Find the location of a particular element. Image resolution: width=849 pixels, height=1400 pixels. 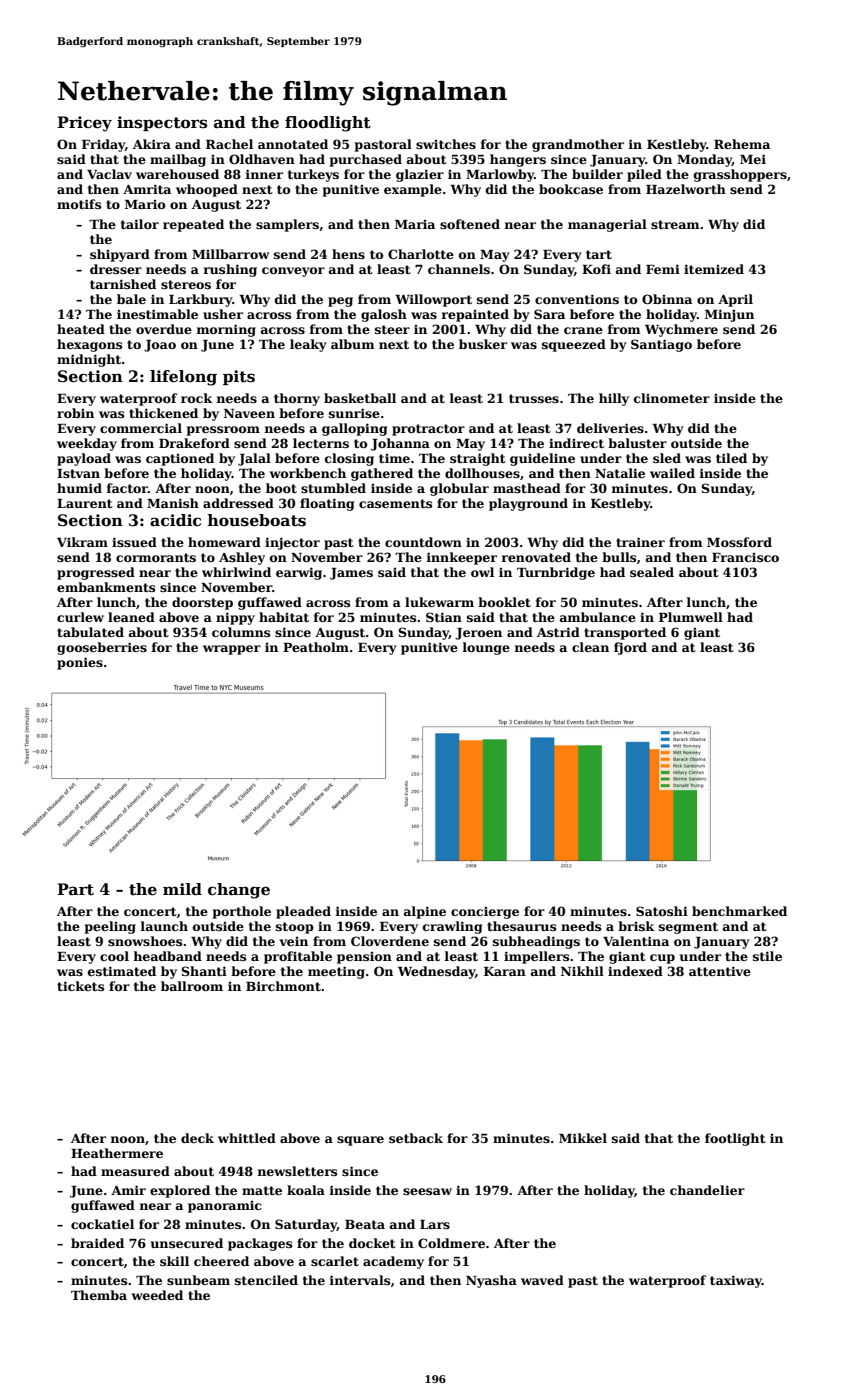

sunbeam is located at coordinates (198, 1280).
